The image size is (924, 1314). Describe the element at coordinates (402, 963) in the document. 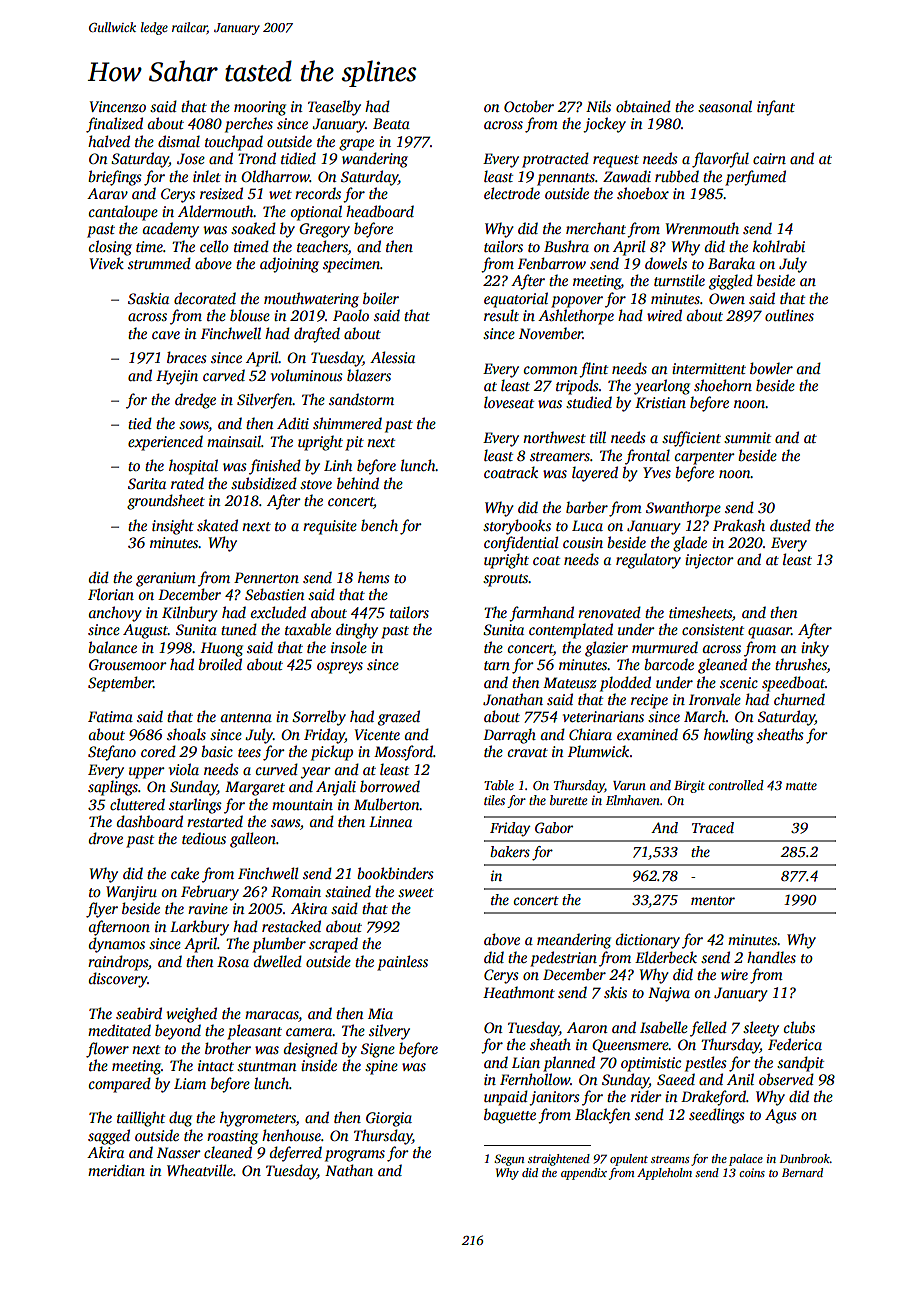

I see `painless` at that location.
